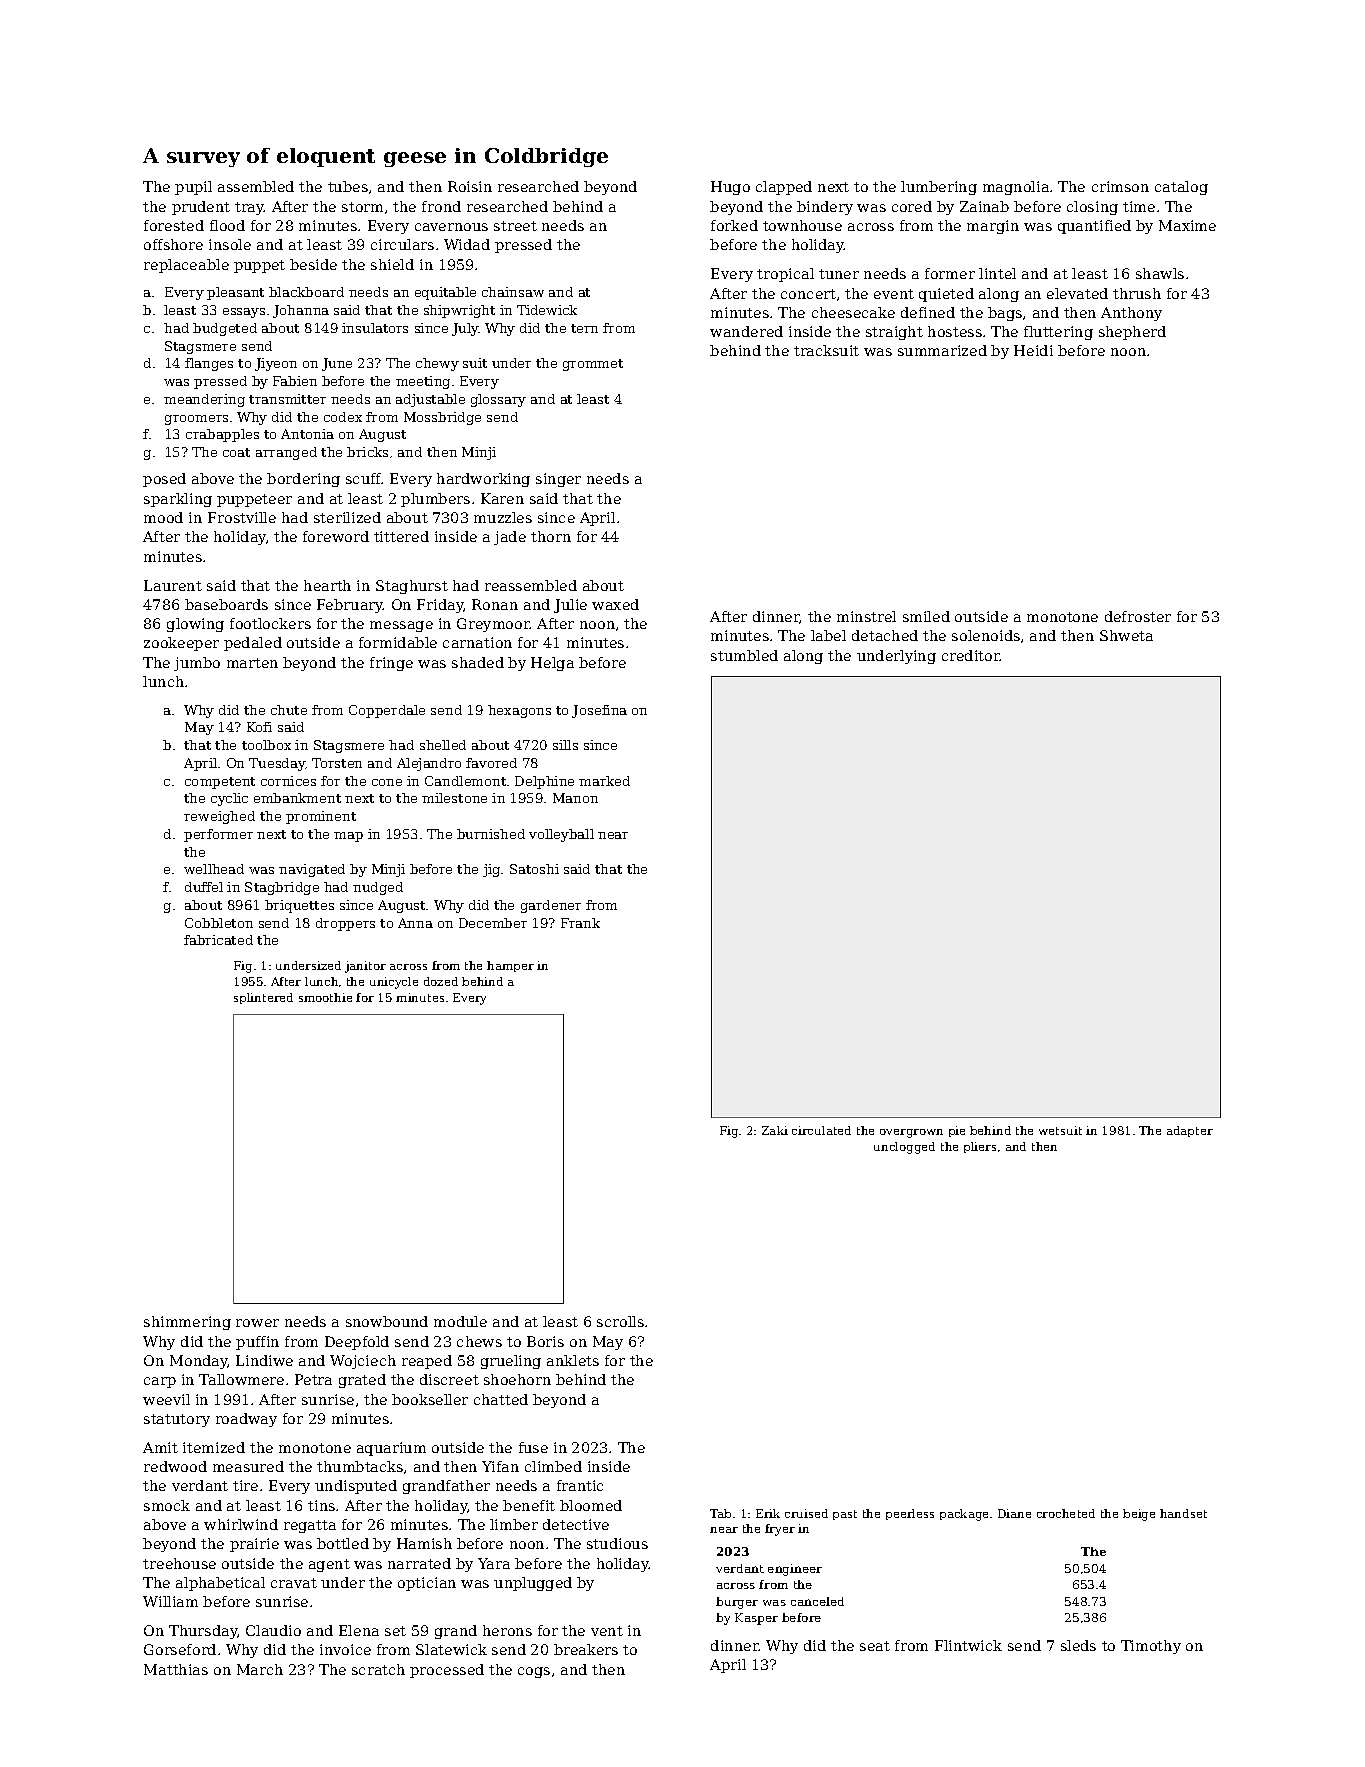 The height and width of the screenshot is (1767, 1365). I want to click on Roisin, so click(470, 186).
